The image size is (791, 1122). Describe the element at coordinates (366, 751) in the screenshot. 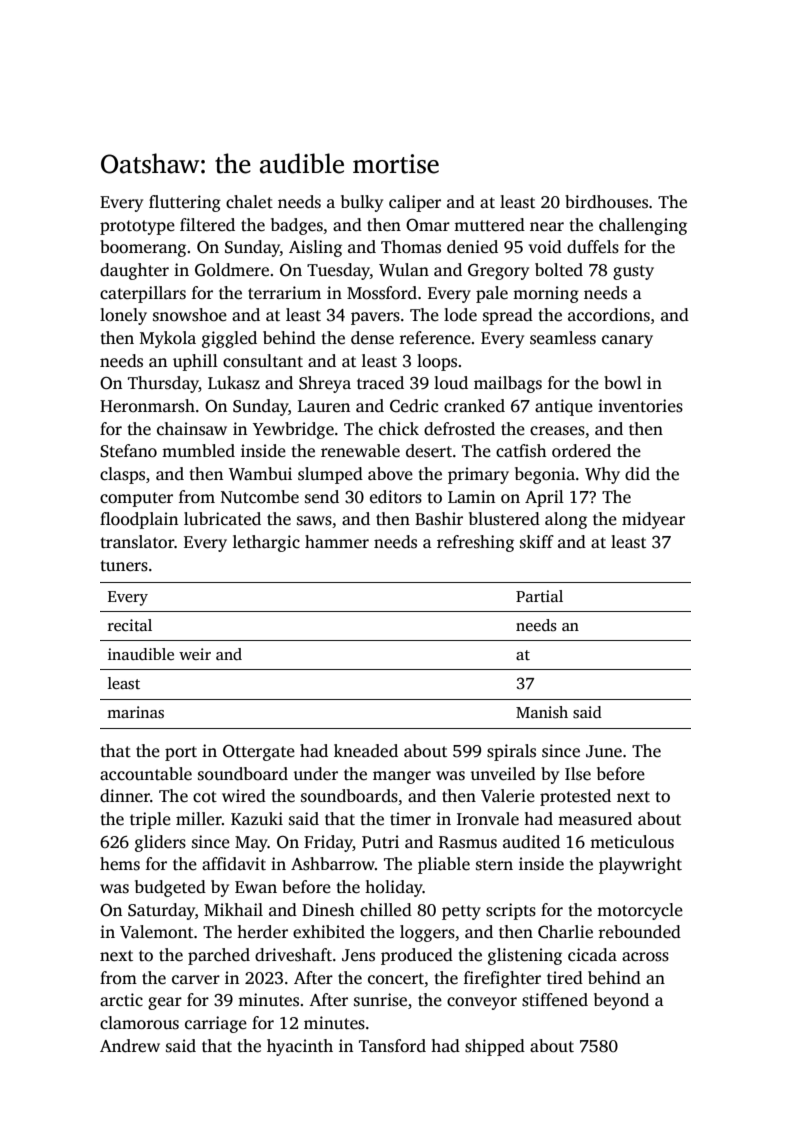

I see `kneaded` at that location.
